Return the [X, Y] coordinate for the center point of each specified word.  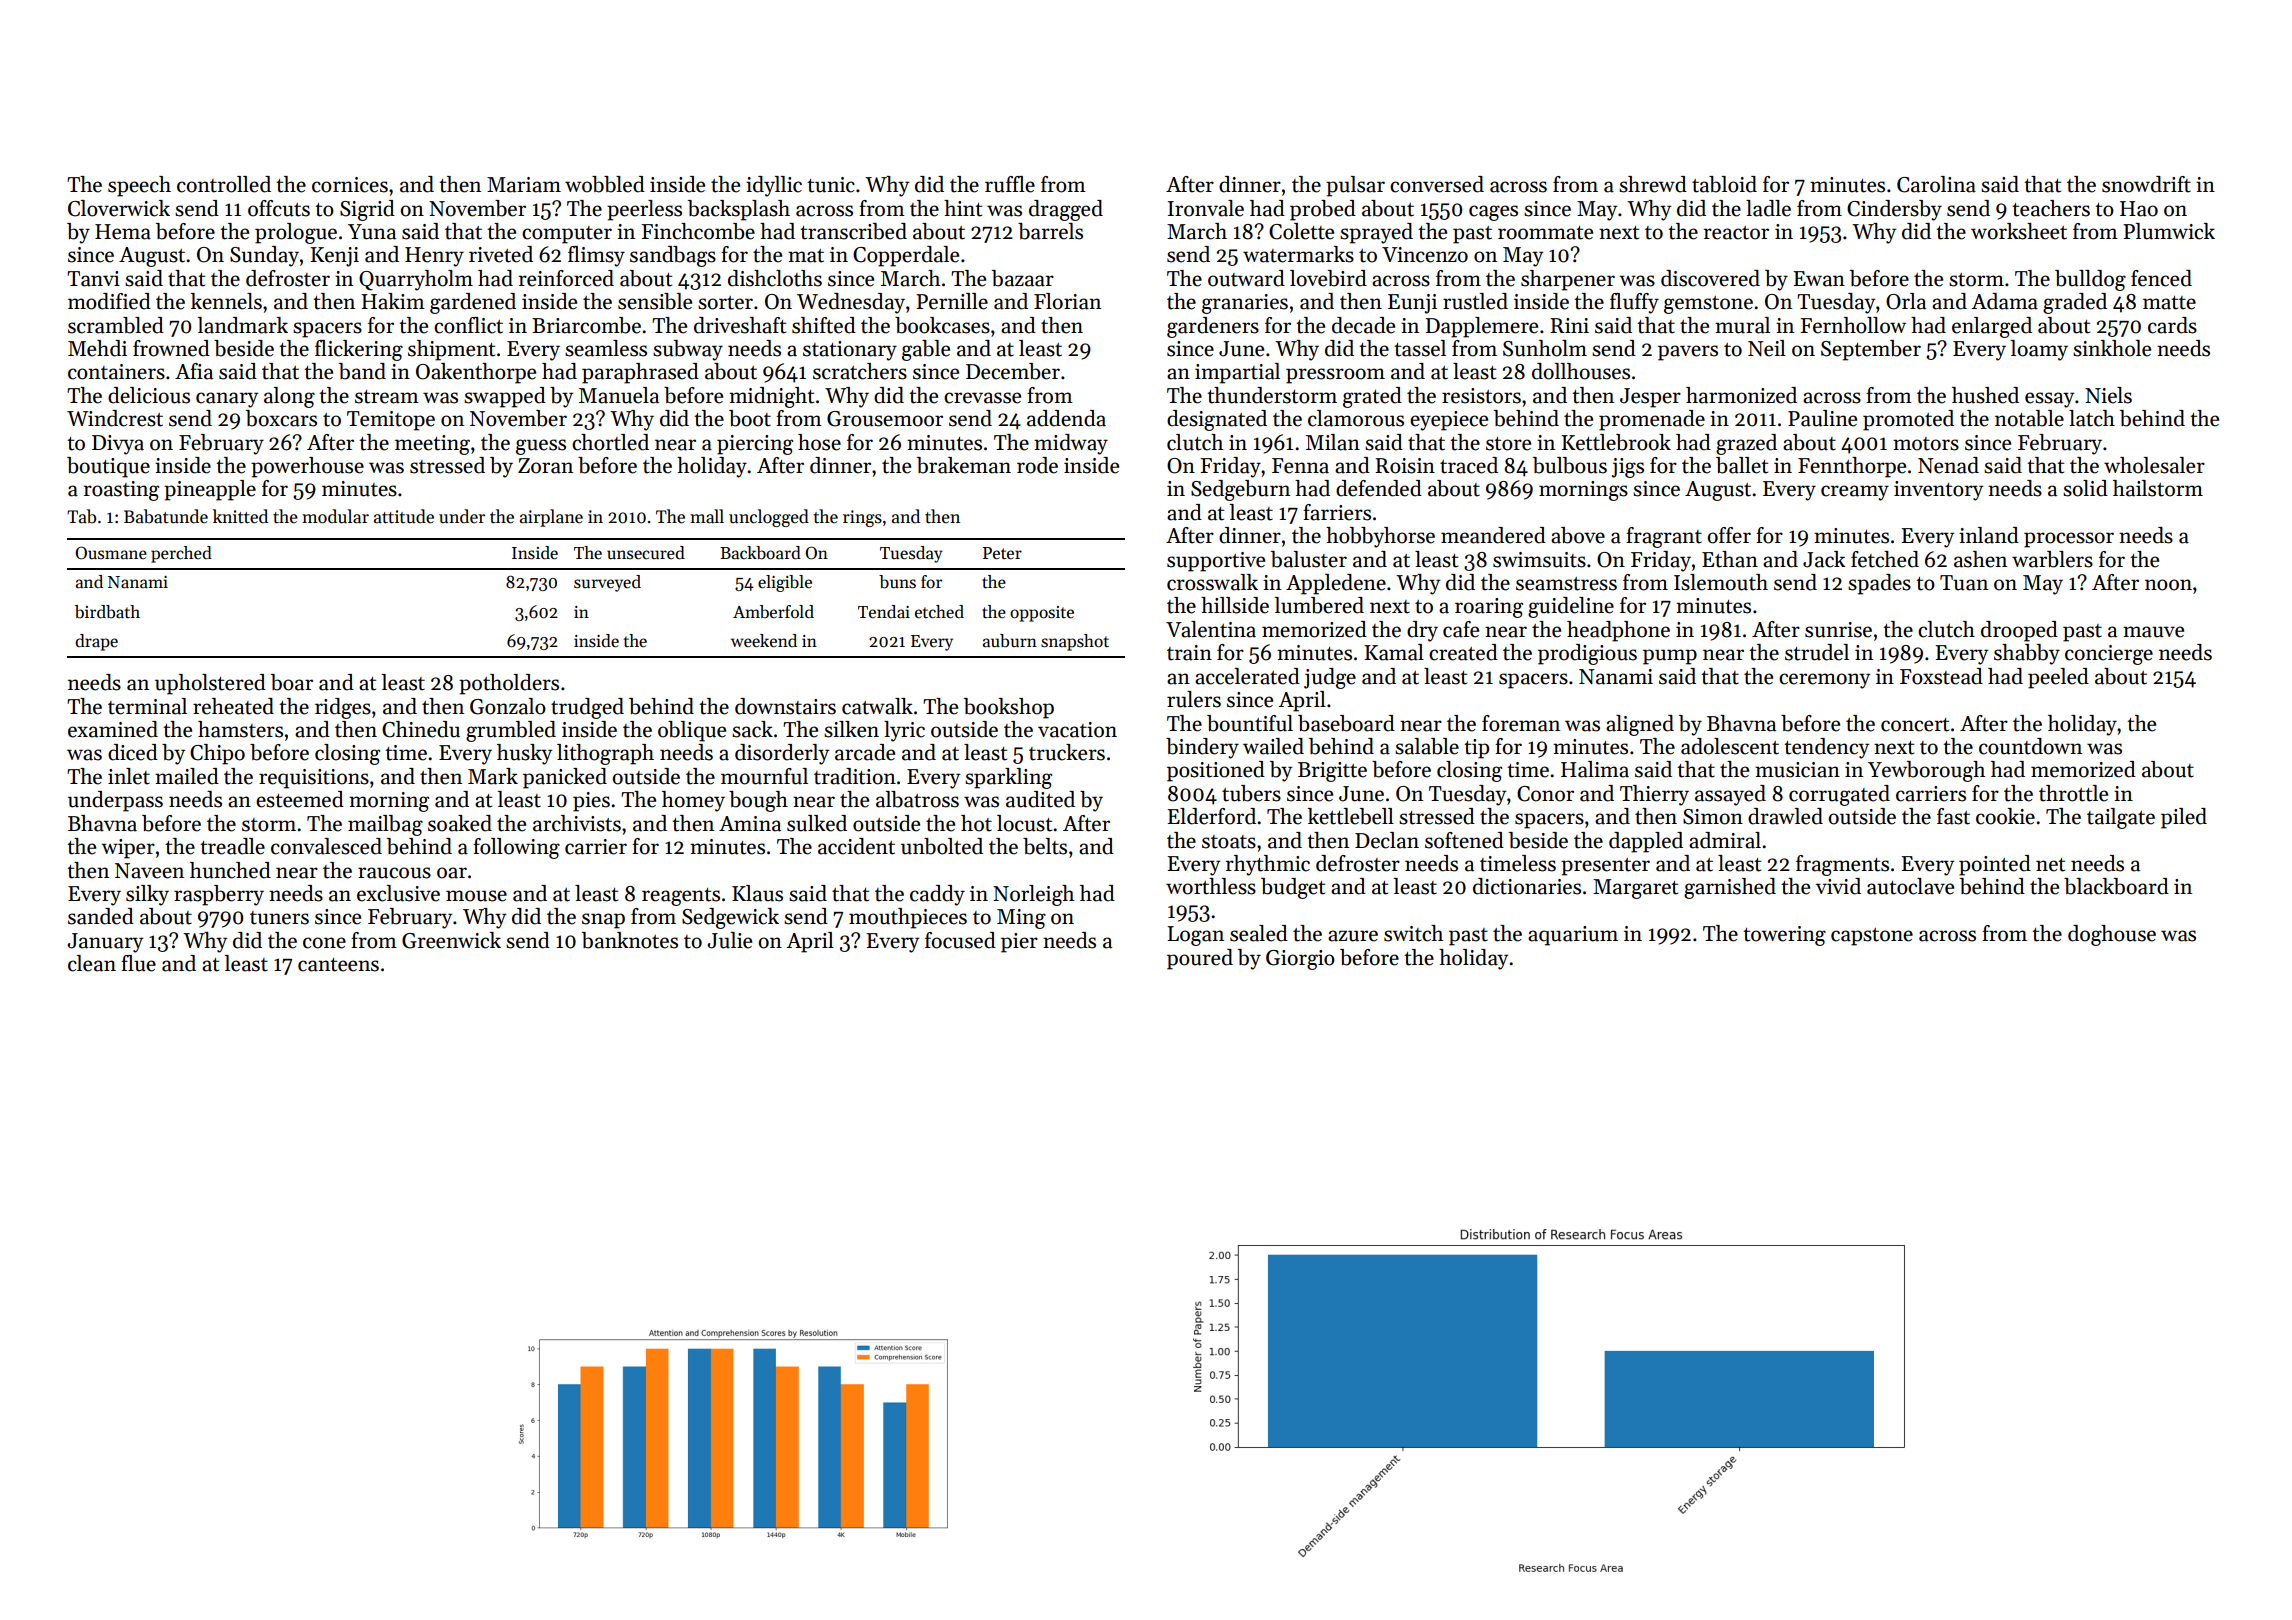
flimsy [596, 256]
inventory [1938, 491]
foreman [1521, 723]
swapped [505, 397]
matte [2169, 303]
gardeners [1213, 327]
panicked [565, 778]
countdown [2030, 746]
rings [862, 518]
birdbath [107, 612]
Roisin [1405, 466]
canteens [338, 965]
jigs [1628, 468]
